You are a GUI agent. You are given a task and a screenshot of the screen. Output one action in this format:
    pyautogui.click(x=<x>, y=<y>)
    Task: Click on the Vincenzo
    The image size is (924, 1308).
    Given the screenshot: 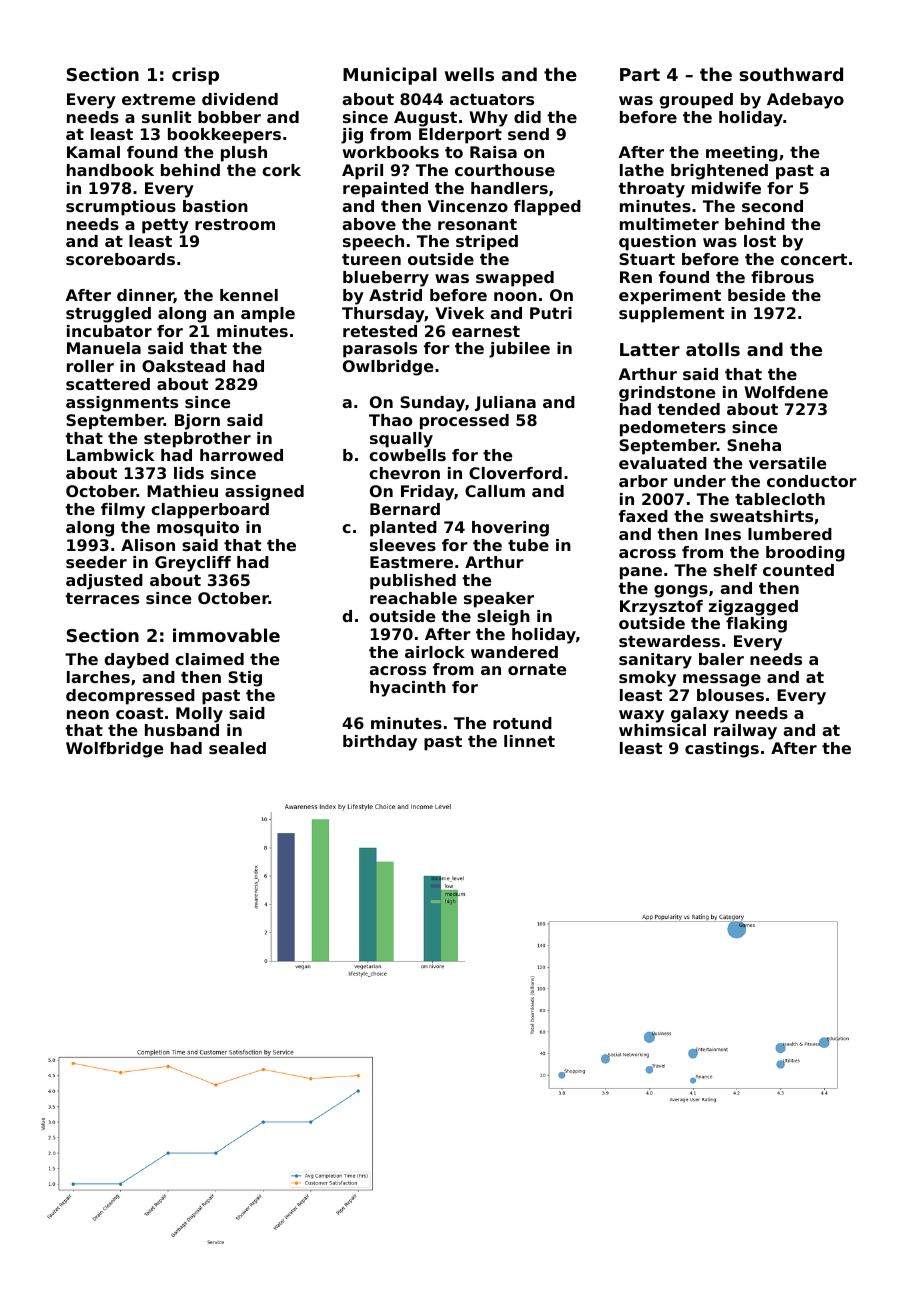 What is the action you would take?
    pyautogui.click(x=468, y=206)
